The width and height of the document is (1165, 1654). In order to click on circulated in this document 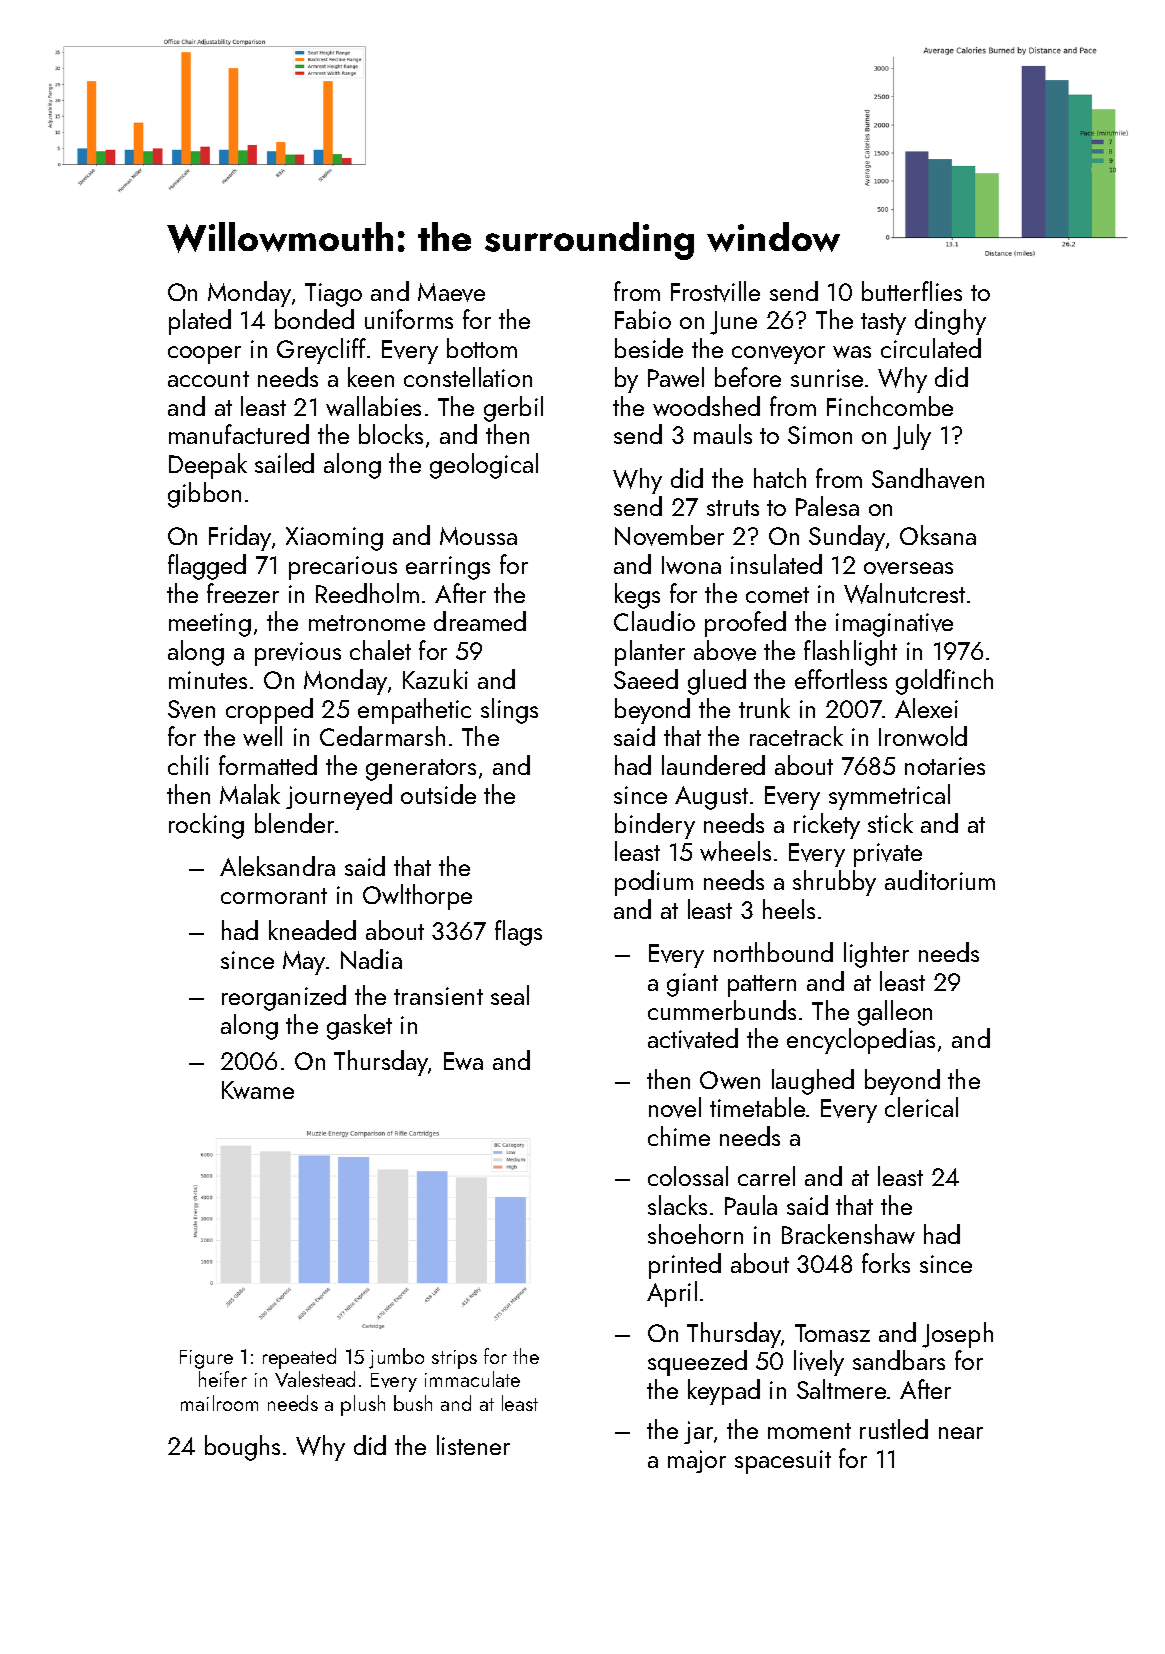, I will do `click(931, 348)`.
